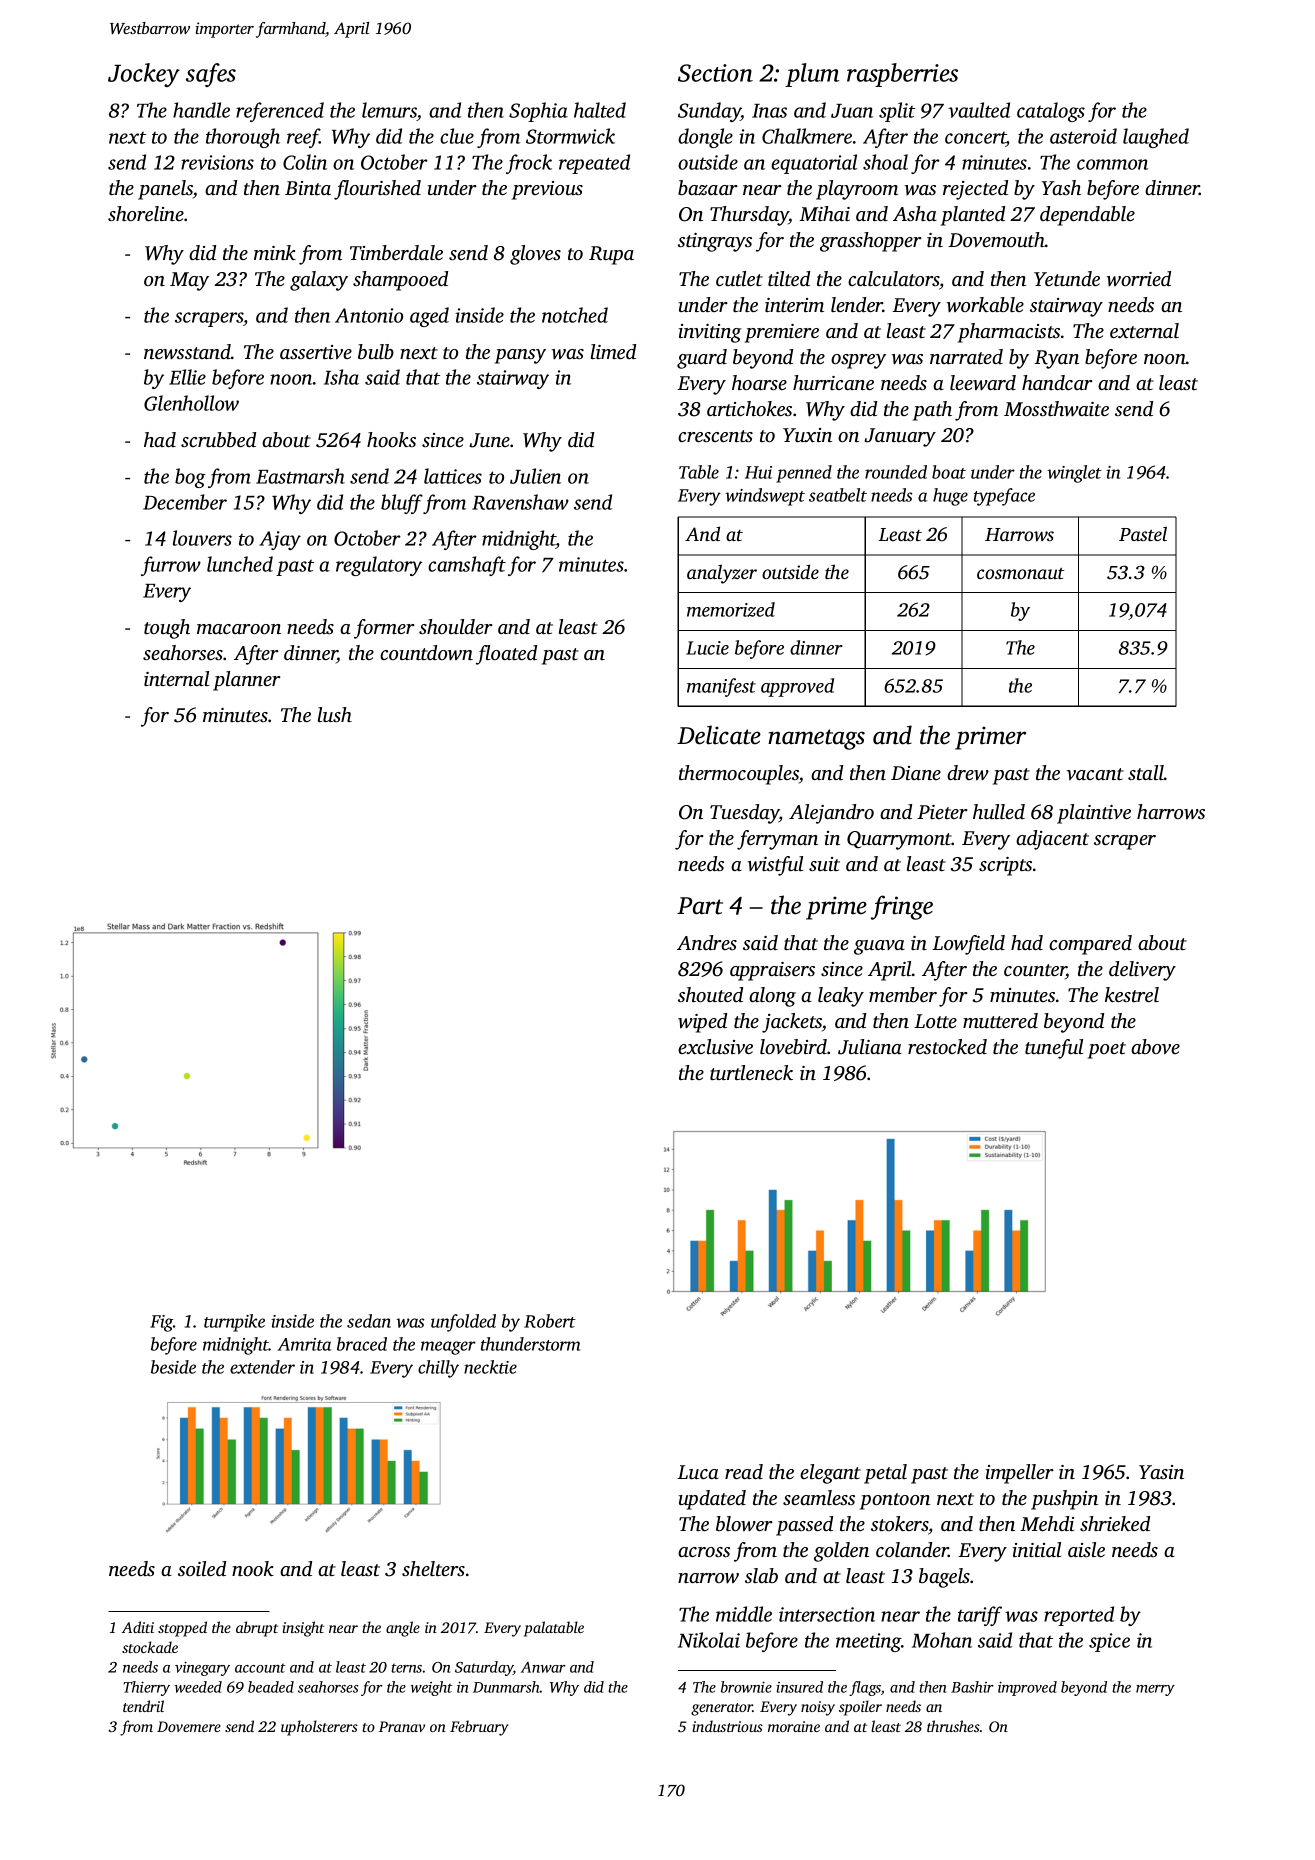 The height and width of the page is (1860, 1315). Describe the element at coordinates (202, 1568) in the page. I see `soiled` at that location.
